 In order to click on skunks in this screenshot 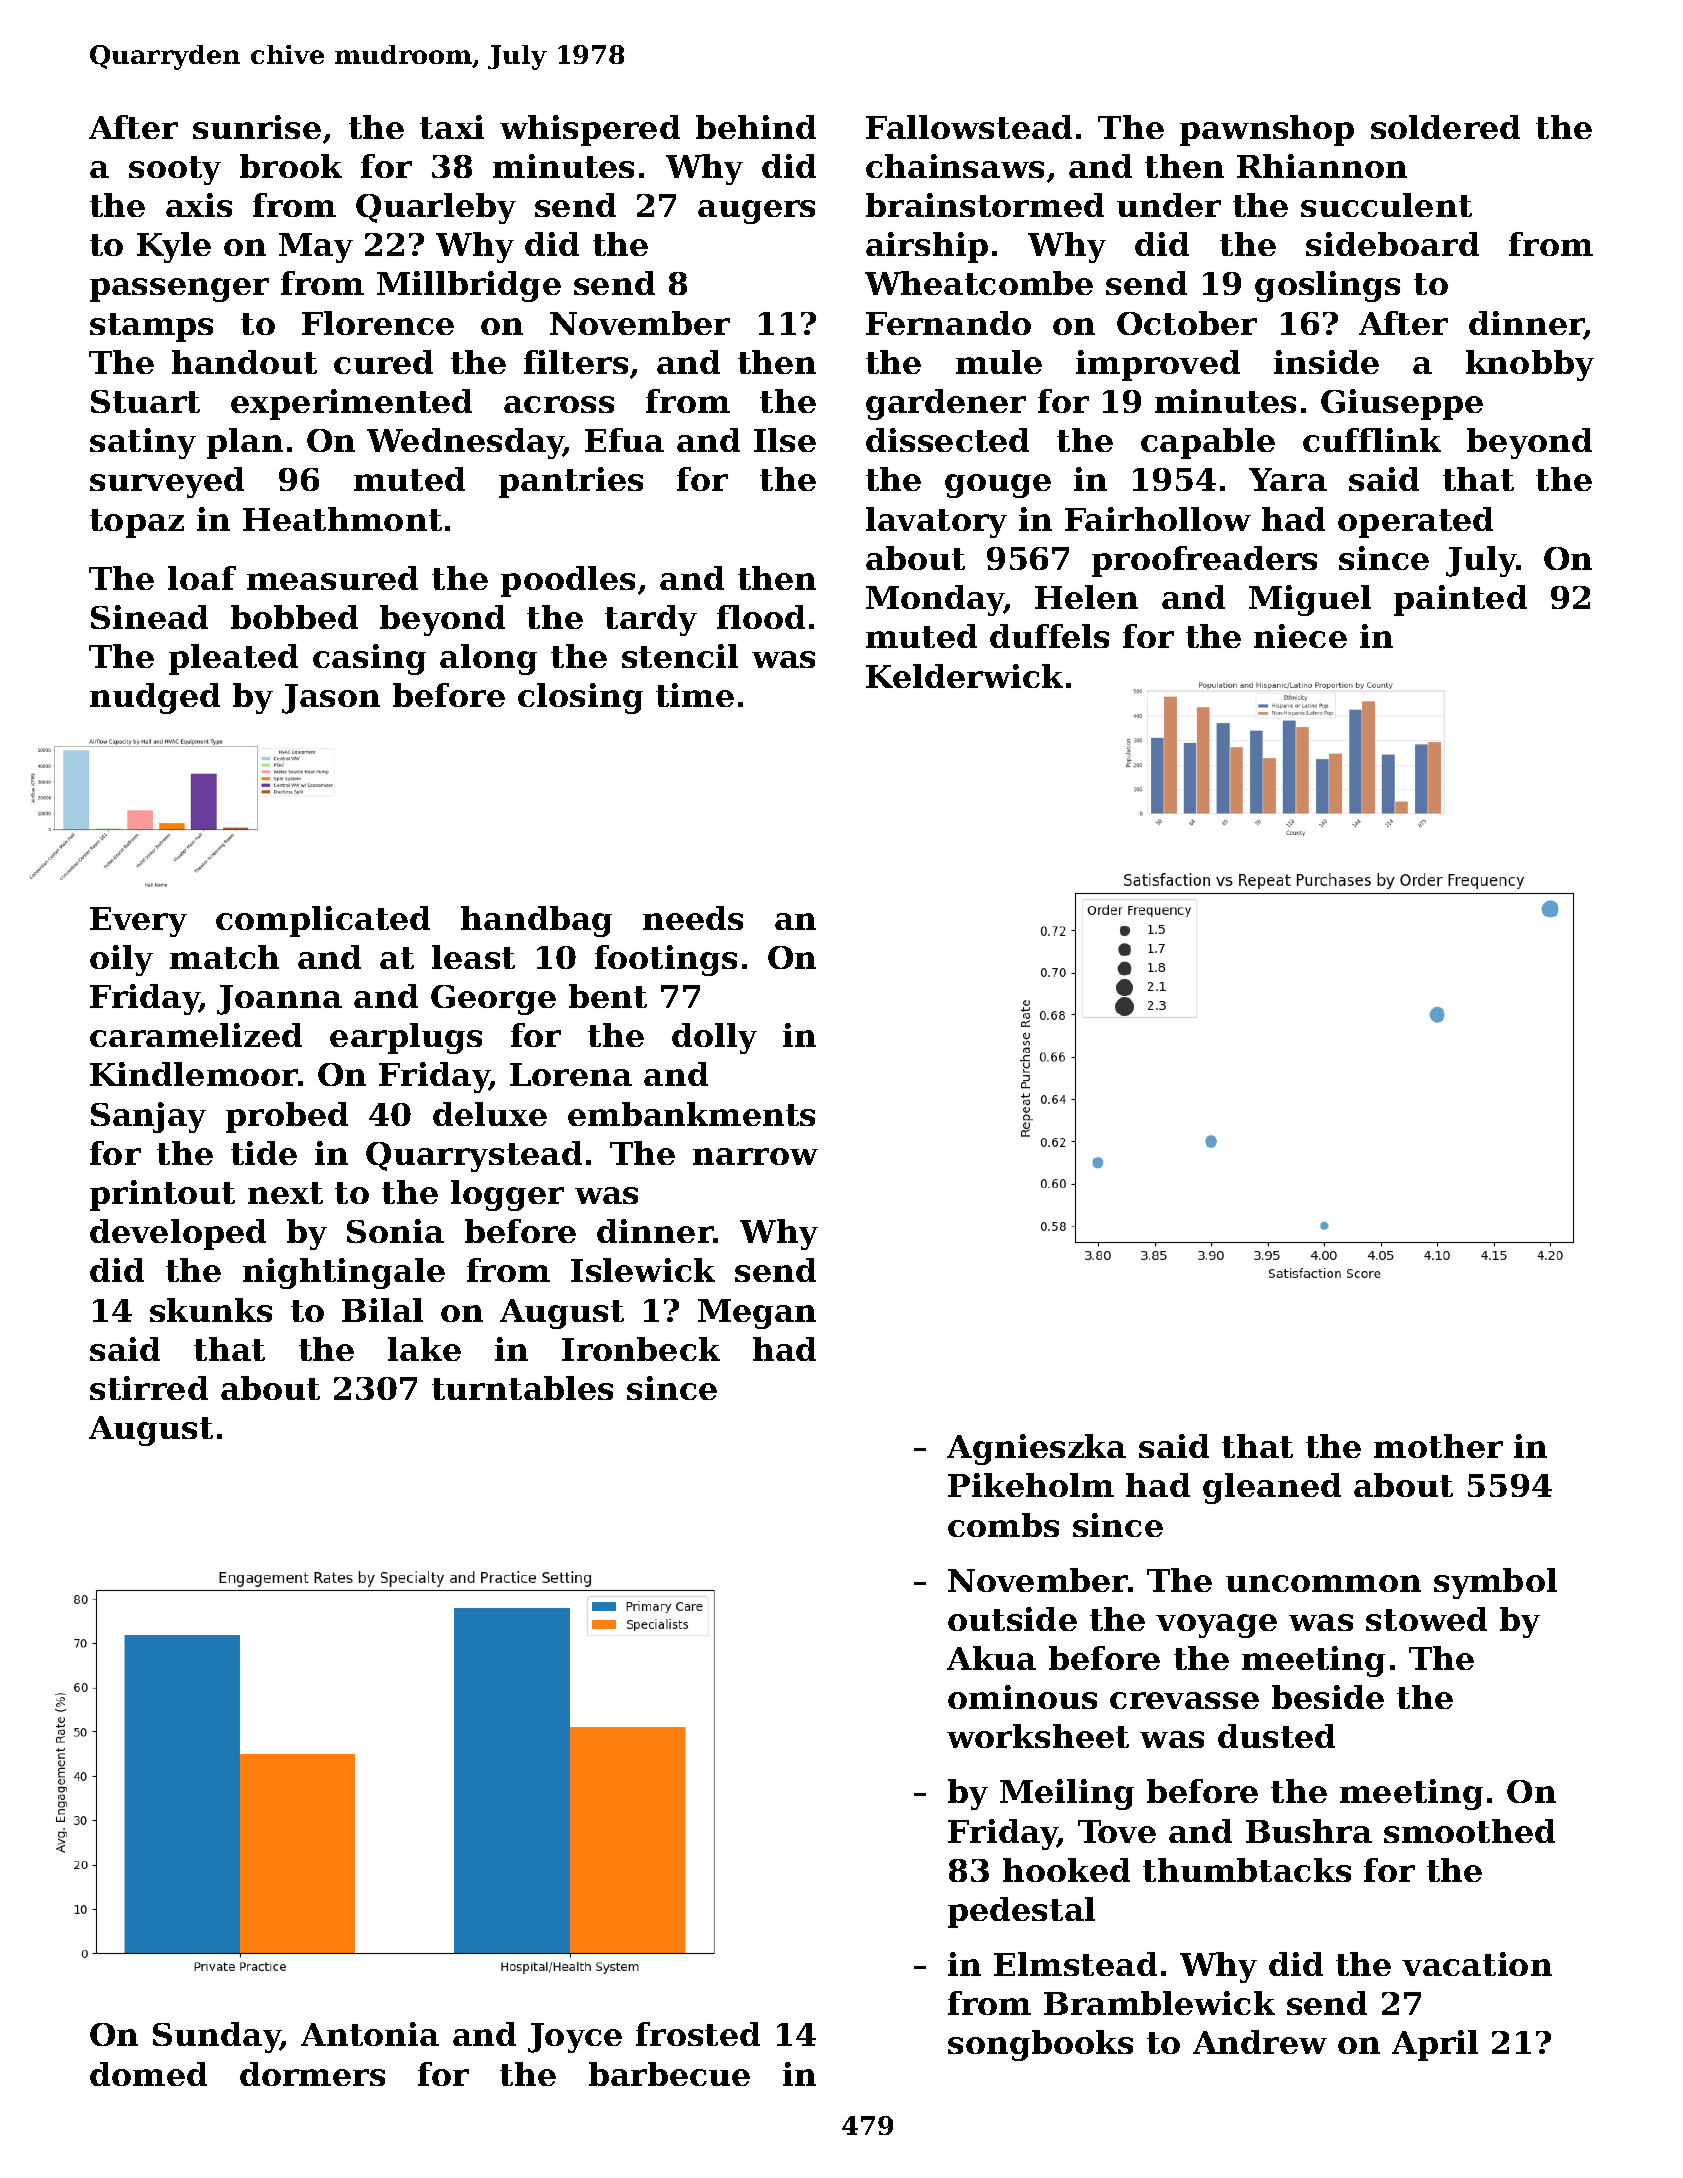, I will do `click(211, 1310)`.
